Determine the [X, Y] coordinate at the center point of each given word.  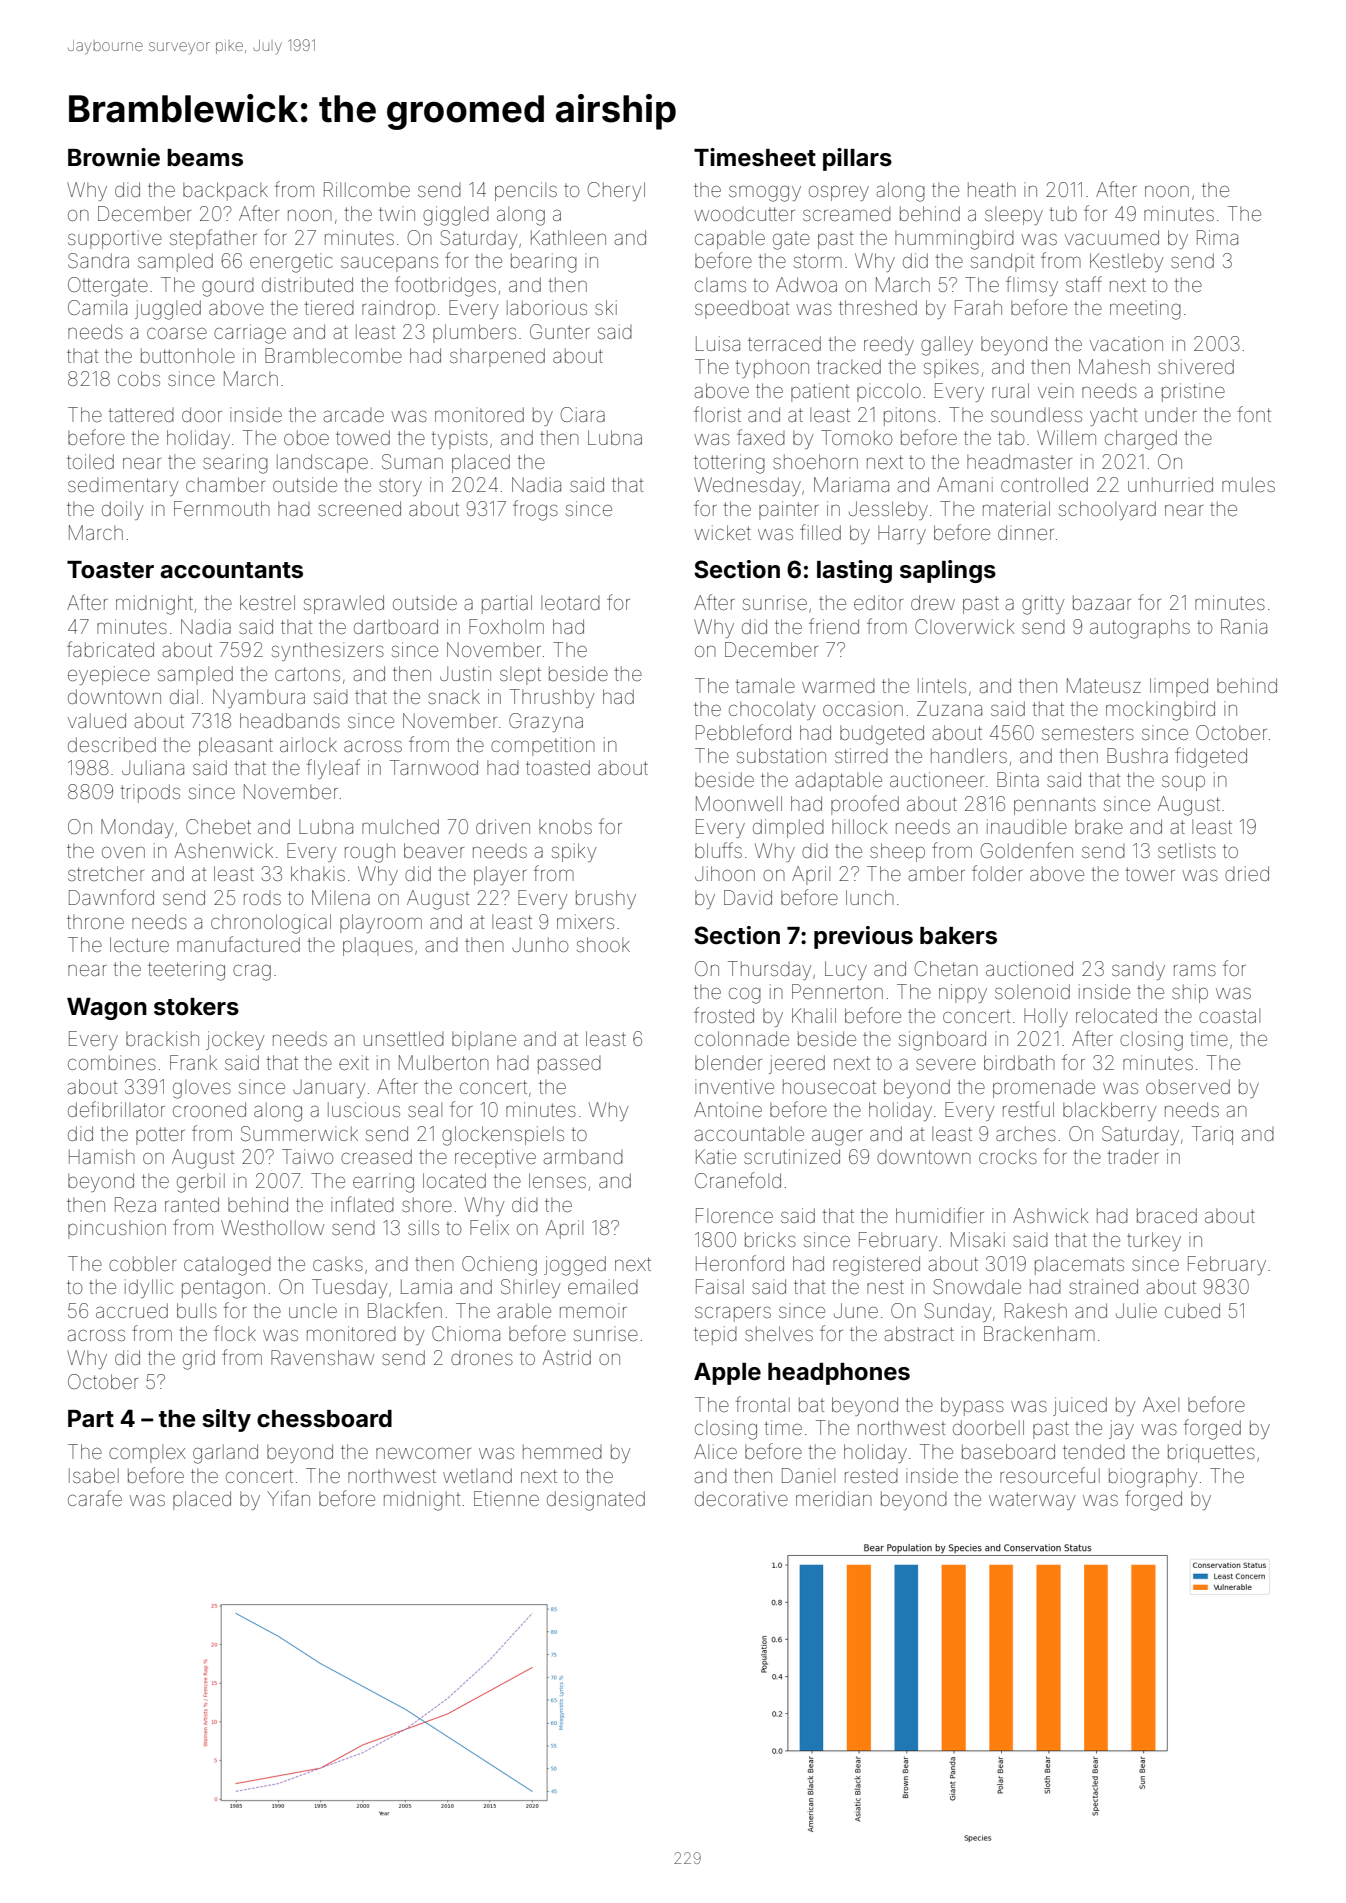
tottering [729, 464]
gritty [1043, 605]
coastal [1229, 1015]
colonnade [742, 1038]
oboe [306, 437]
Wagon [107, 1009]
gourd [228, 287]
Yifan [288, 1498]
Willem [1066, 437]
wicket [722, 532]
